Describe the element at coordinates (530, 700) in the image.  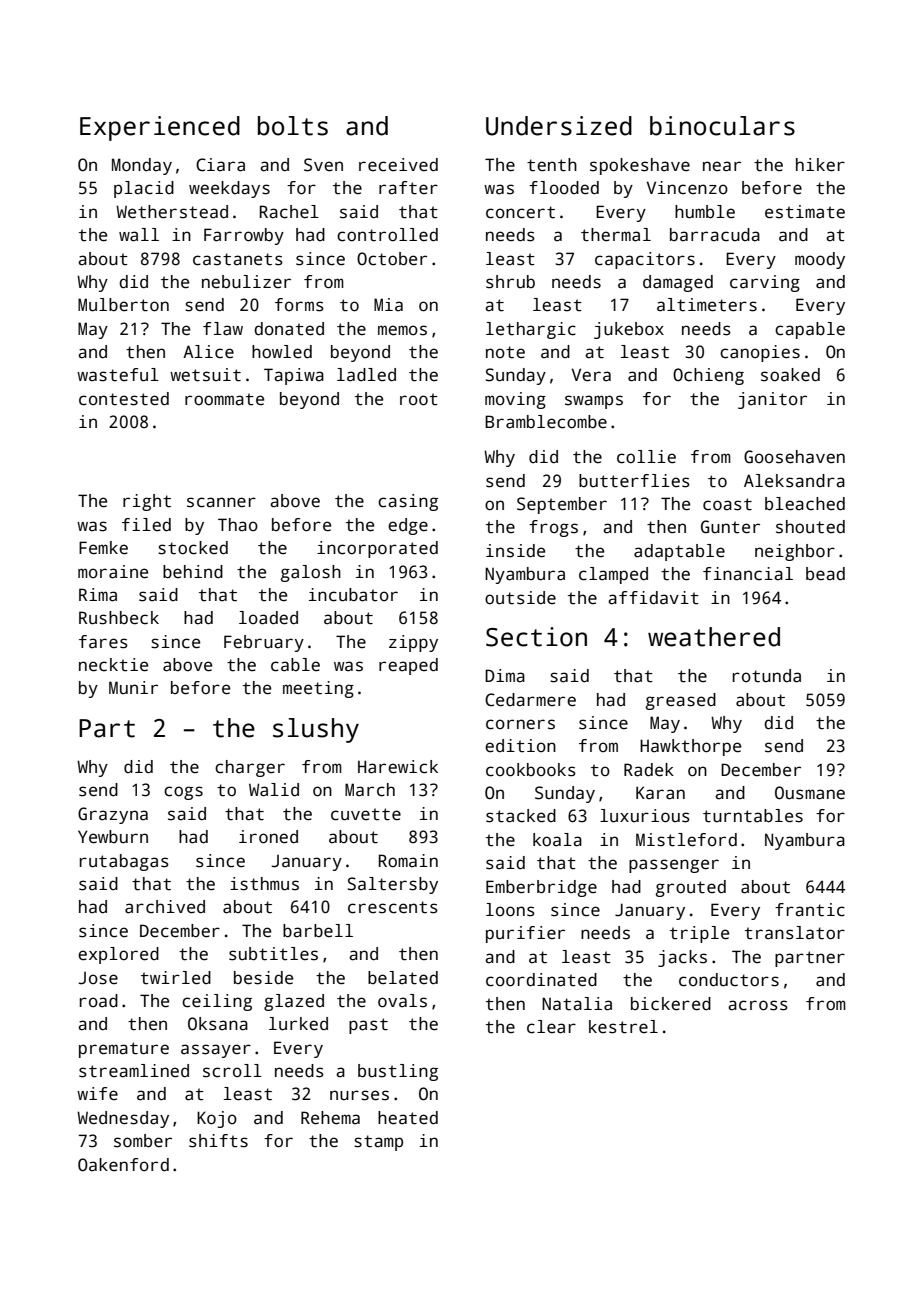
I see `Cedarmere` at that location.
